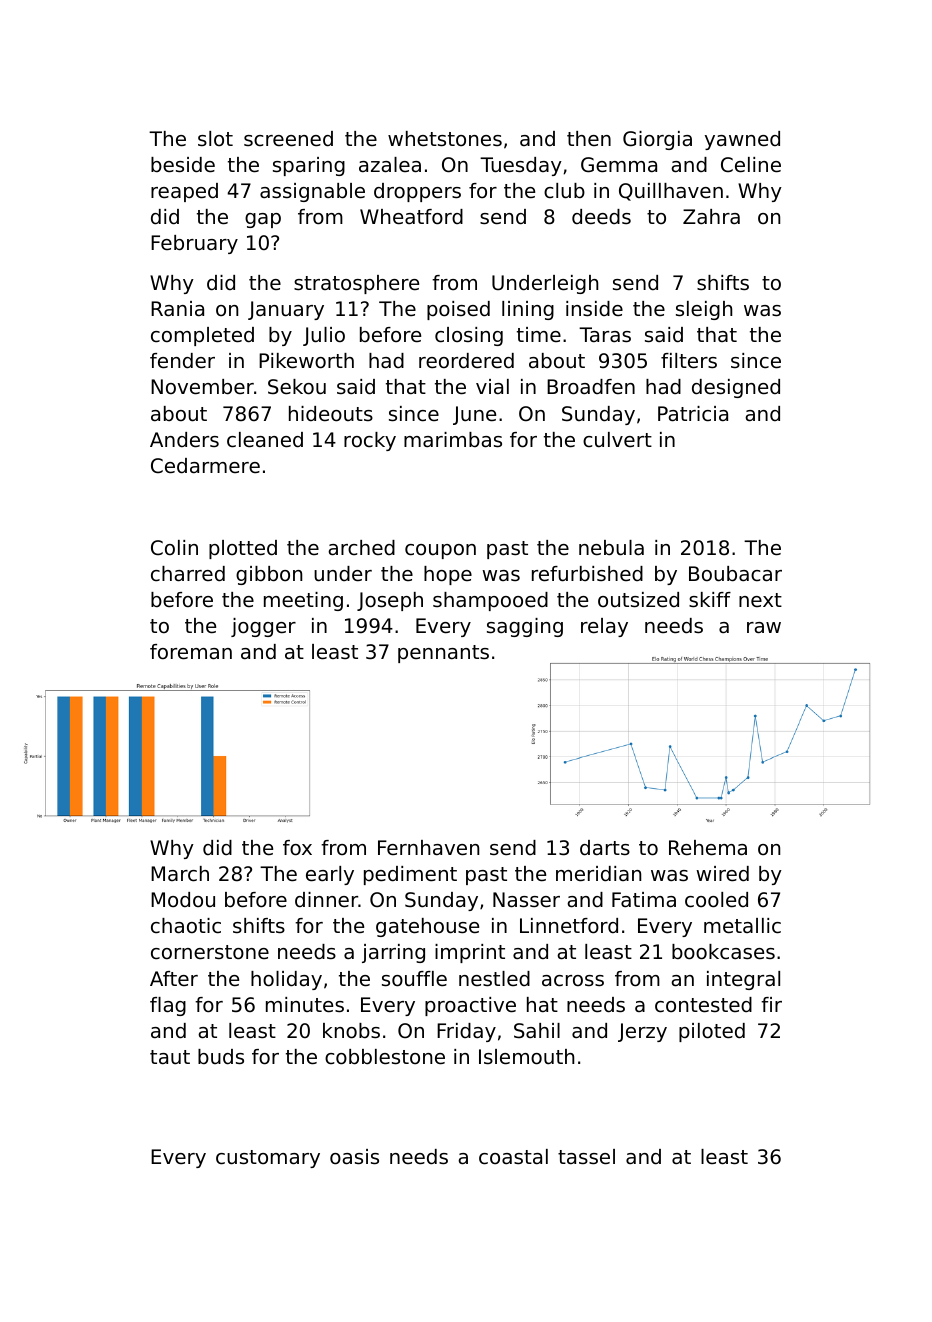  I want to click on pennants, so click(443, 654).
